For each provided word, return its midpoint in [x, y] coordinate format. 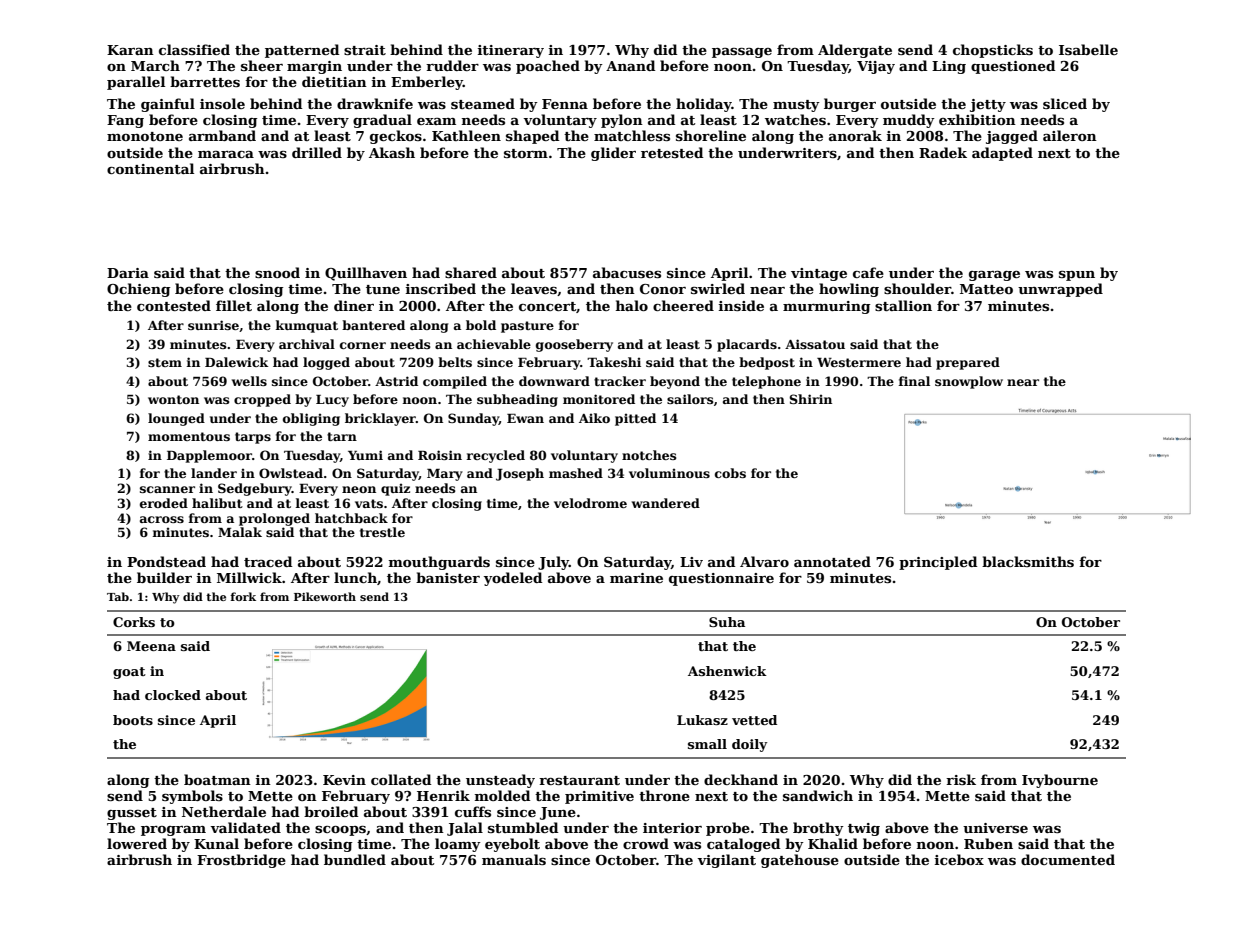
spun [1077, 276]
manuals [514, 859]
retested [672, 152]
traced [268, 561]
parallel [136, 83]
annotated [832, 561]
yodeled [513, 579]
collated [401, 779]
